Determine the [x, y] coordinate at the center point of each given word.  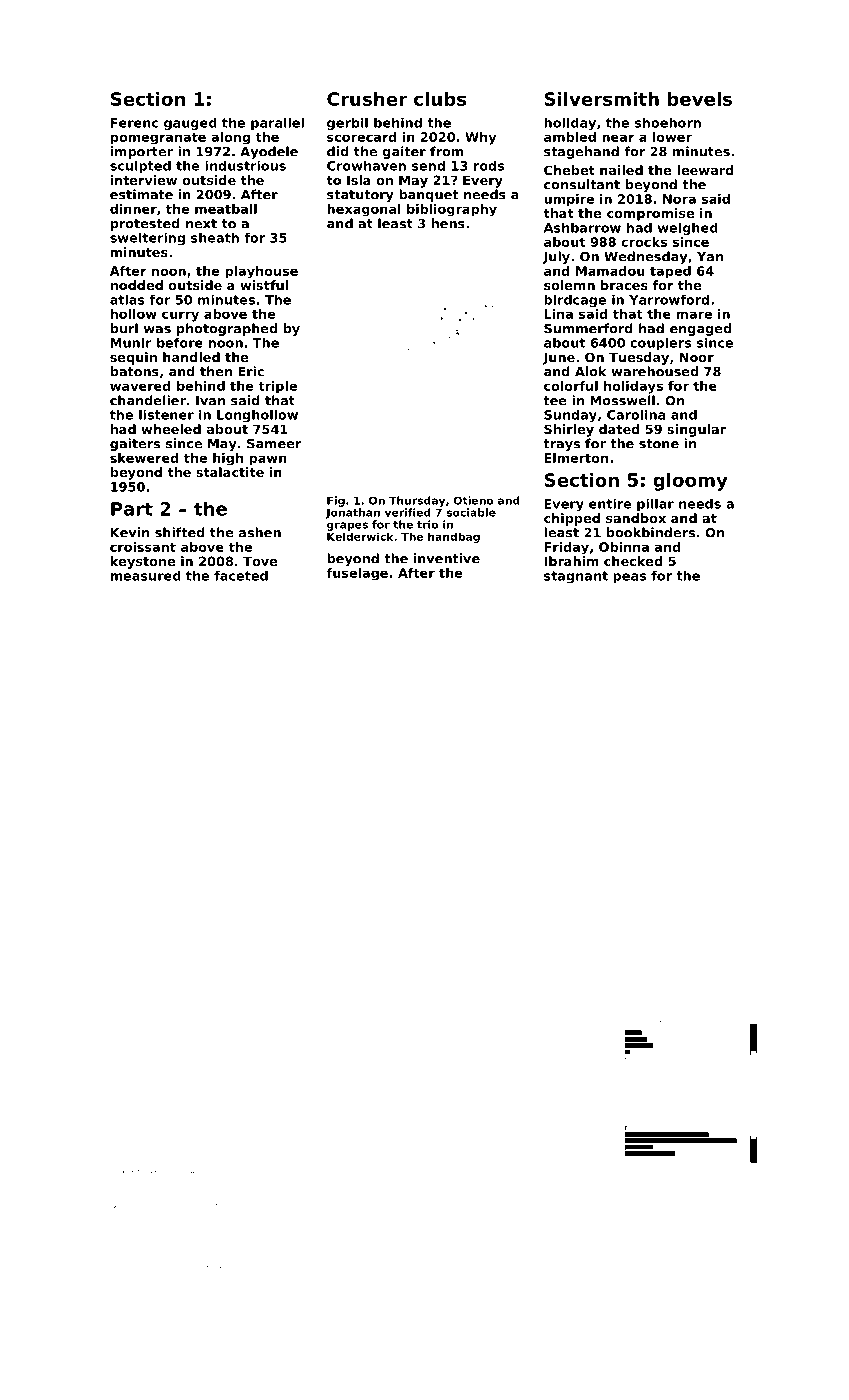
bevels [700, 99]
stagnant [576, 577]
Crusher [367, 99]
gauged [190, 123]
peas [629, 578]
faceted [241, 575]
